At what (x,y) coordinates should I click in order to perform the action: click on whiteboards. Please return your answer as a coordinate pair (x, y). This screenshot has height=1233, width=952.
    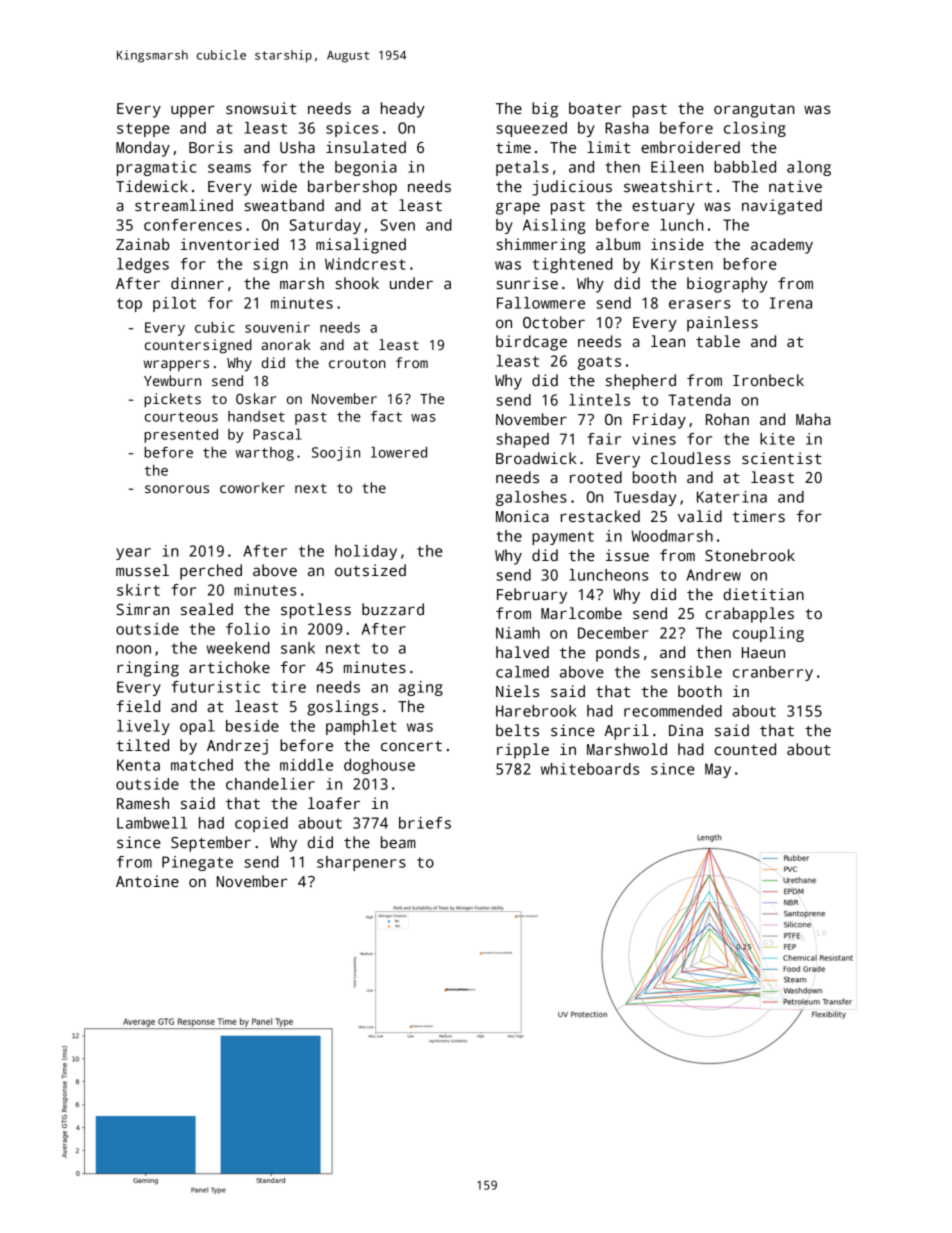
    Looking at the image, I should click on (590, 769).
